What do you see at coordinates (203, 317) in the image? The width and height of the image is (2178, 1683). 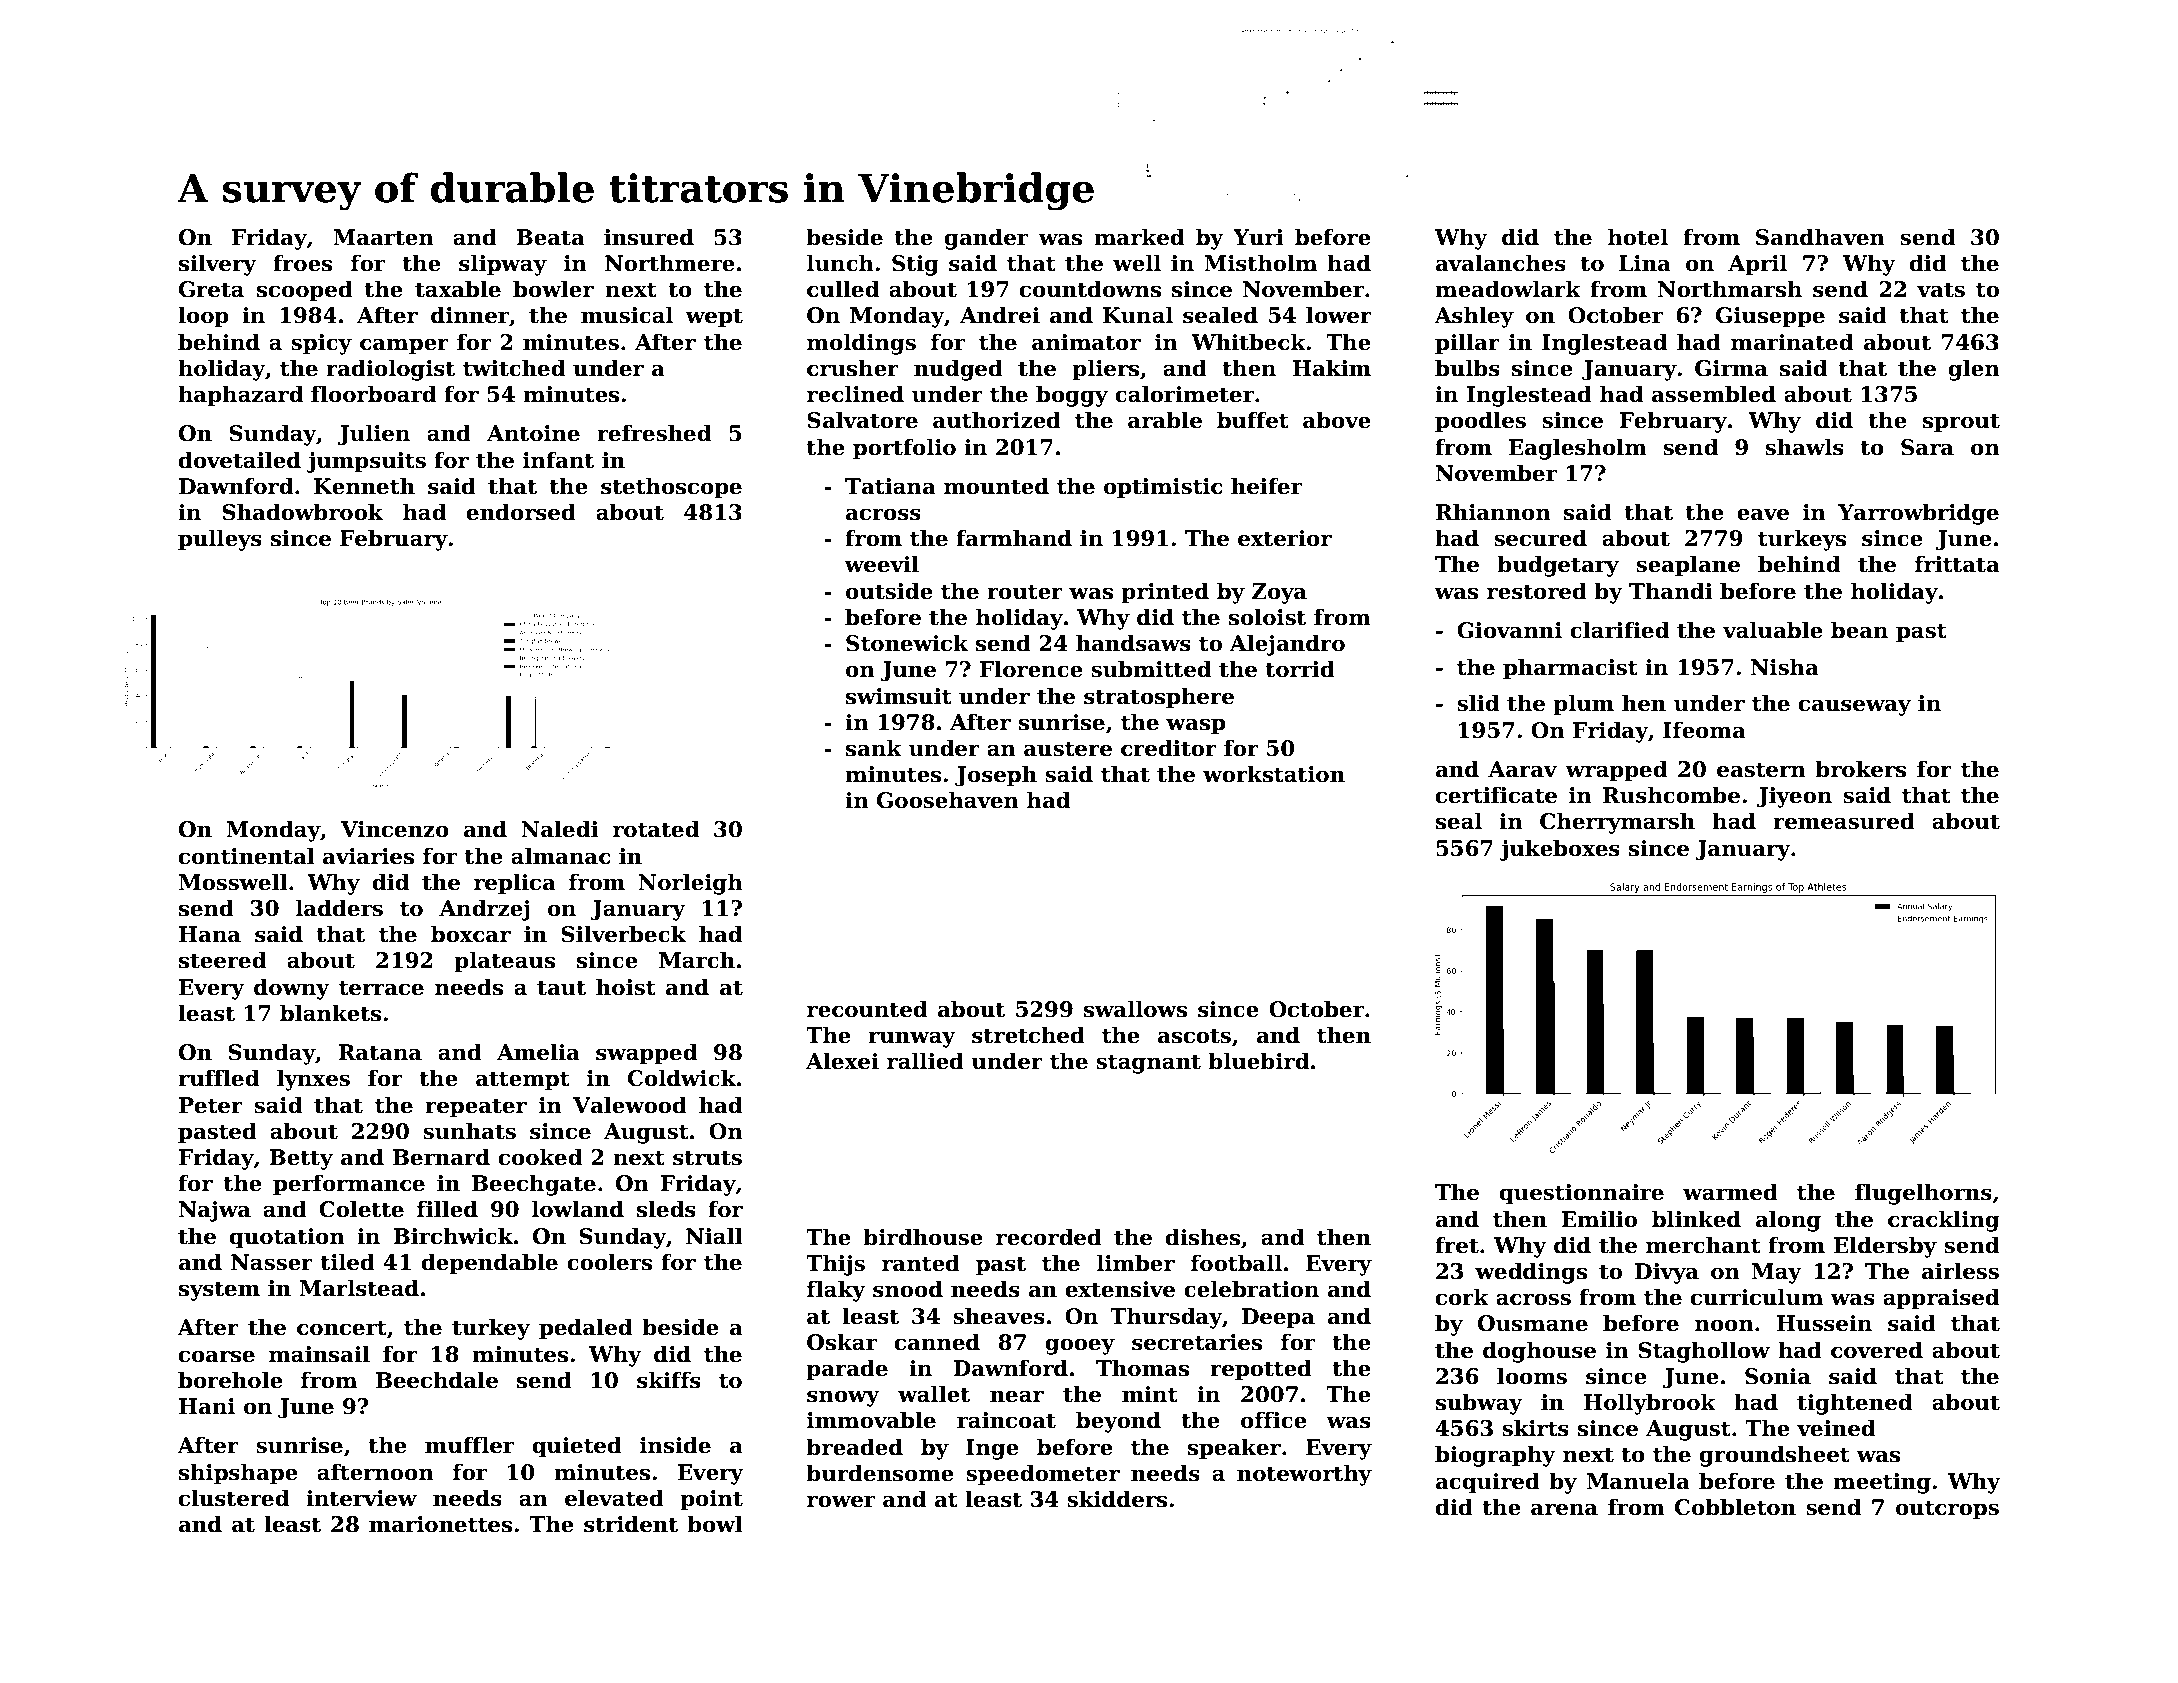 I see `loop` at bounding box center [203, 317].
